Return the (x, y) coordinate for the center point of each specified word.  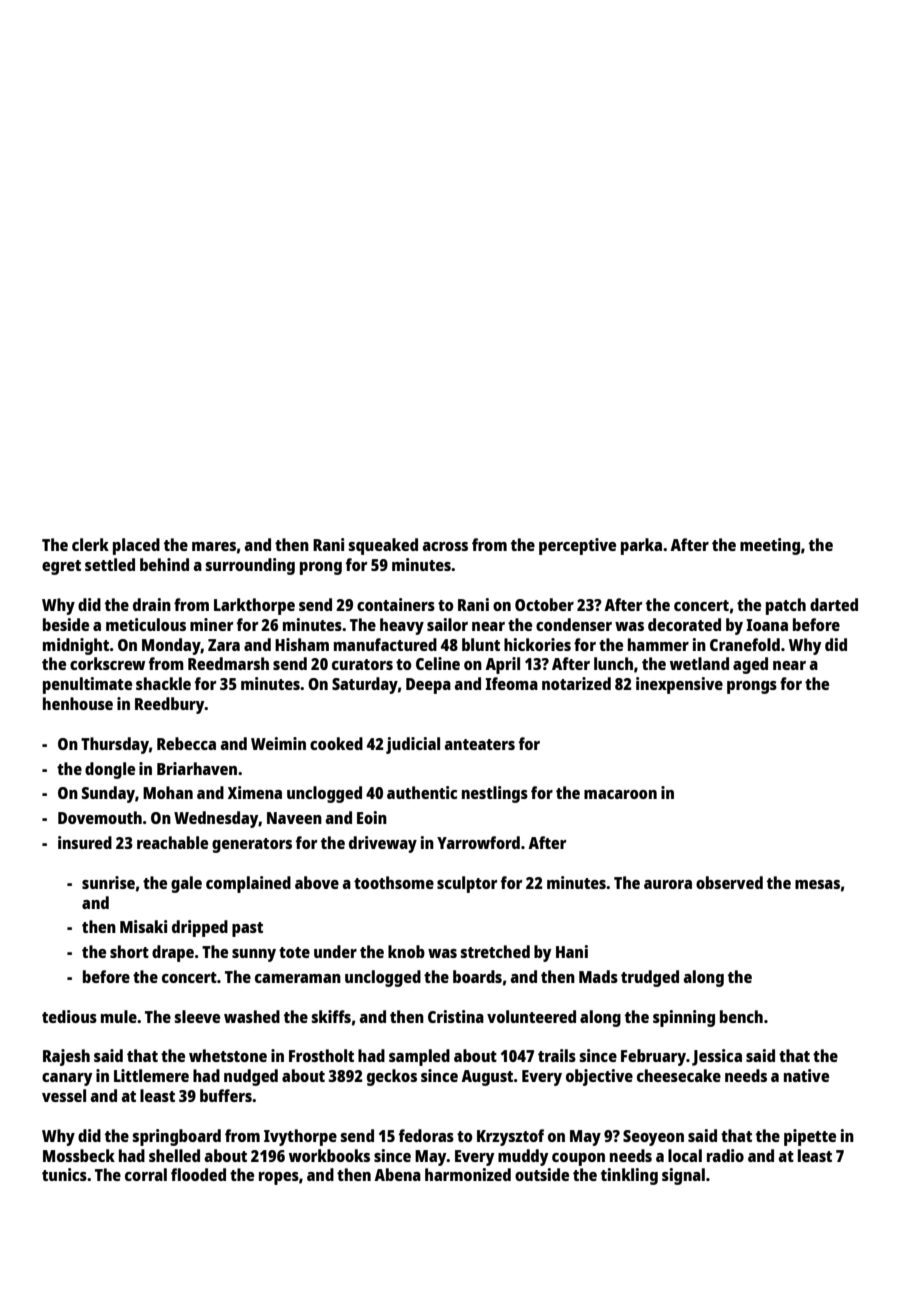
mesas (817, 884)
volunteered (531, 1016)
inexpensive (679, 685)
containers (396, 604)
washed (252, 1016)
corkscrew (107, 663)
